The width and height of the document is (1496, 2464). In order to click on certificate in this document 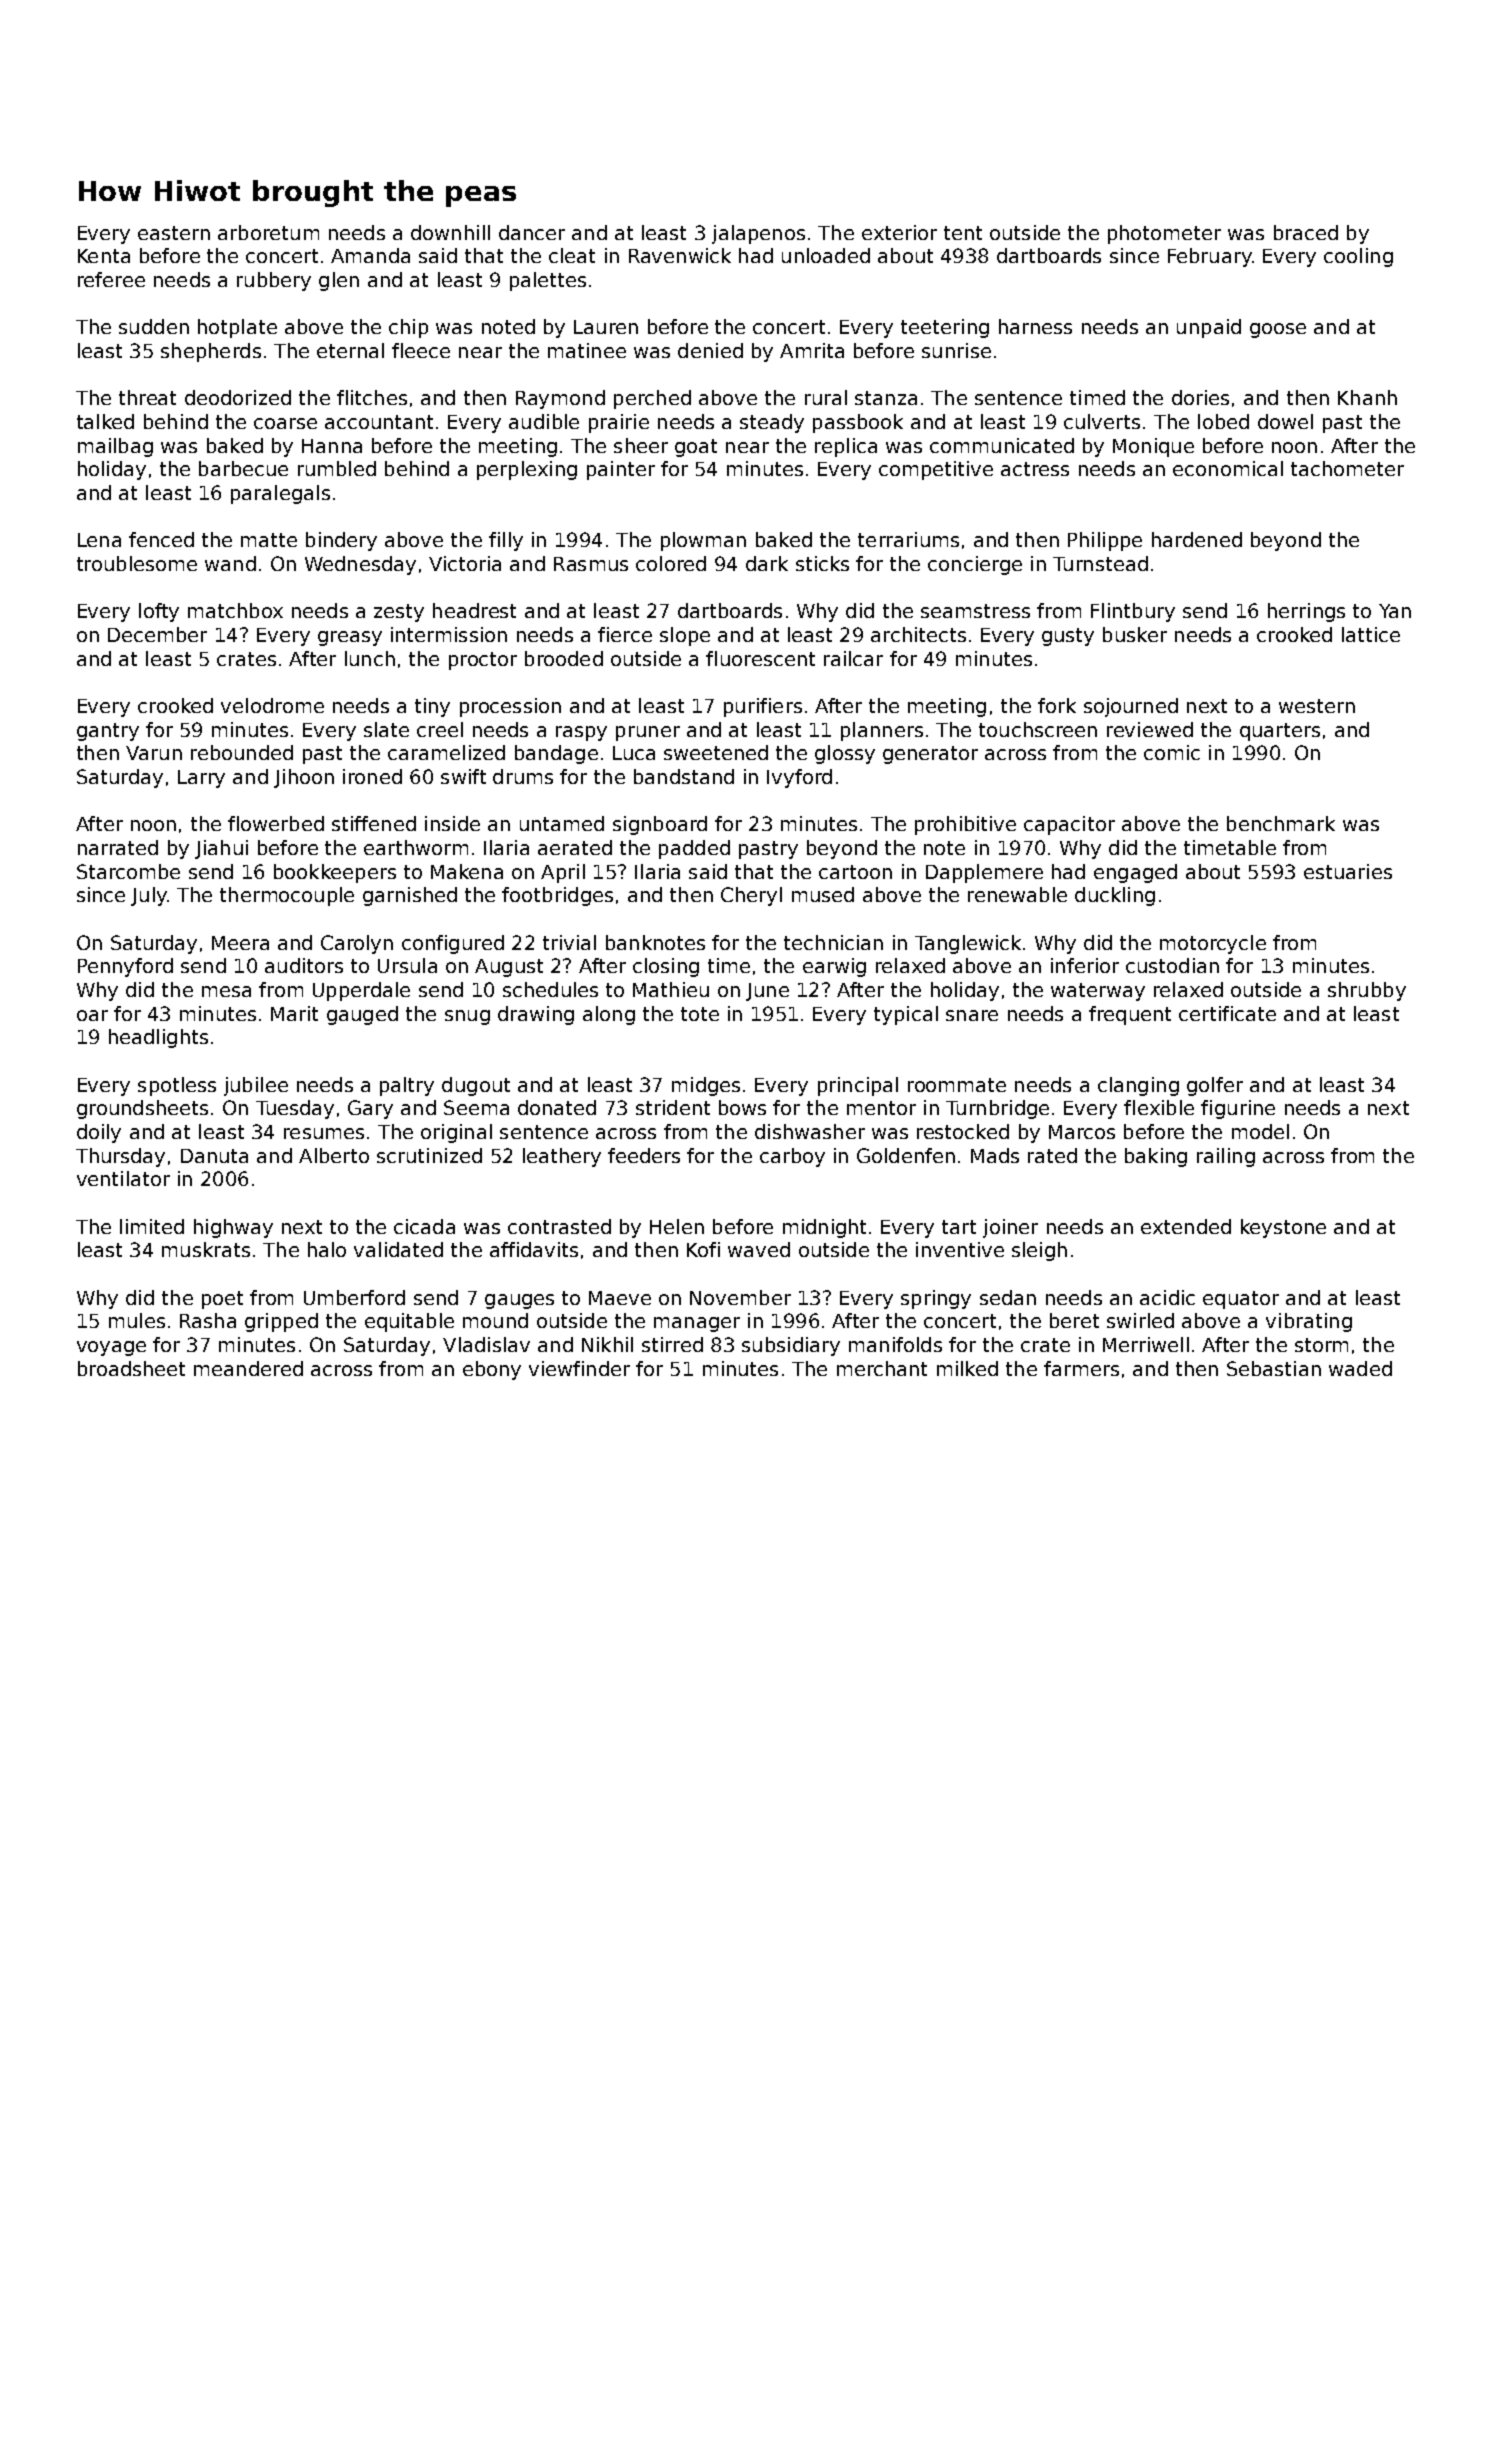, I will do `click(1227, 1013)`.
